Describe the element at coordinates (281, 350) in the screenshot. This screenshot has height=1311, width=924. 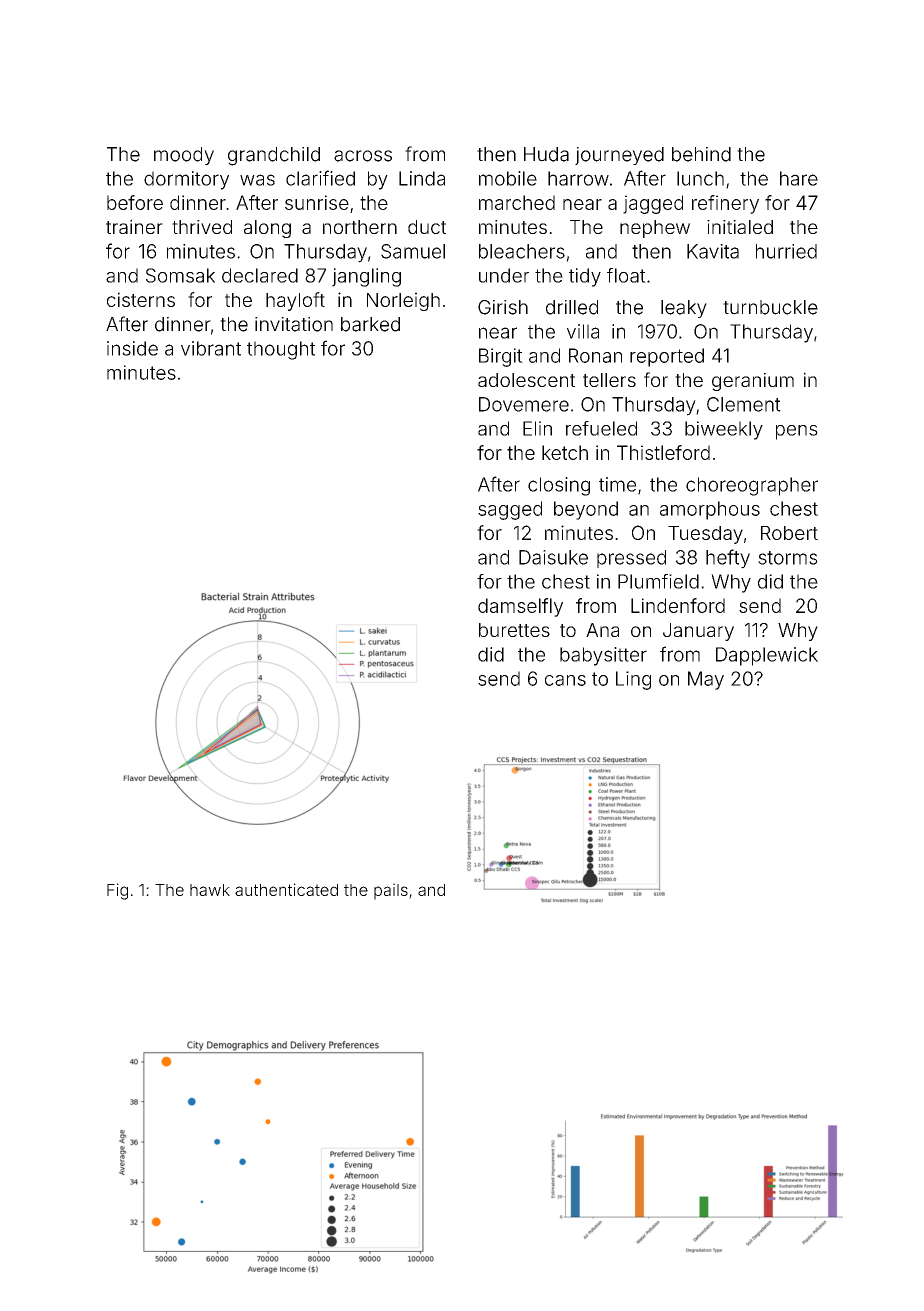
I see `thought` at that location.
